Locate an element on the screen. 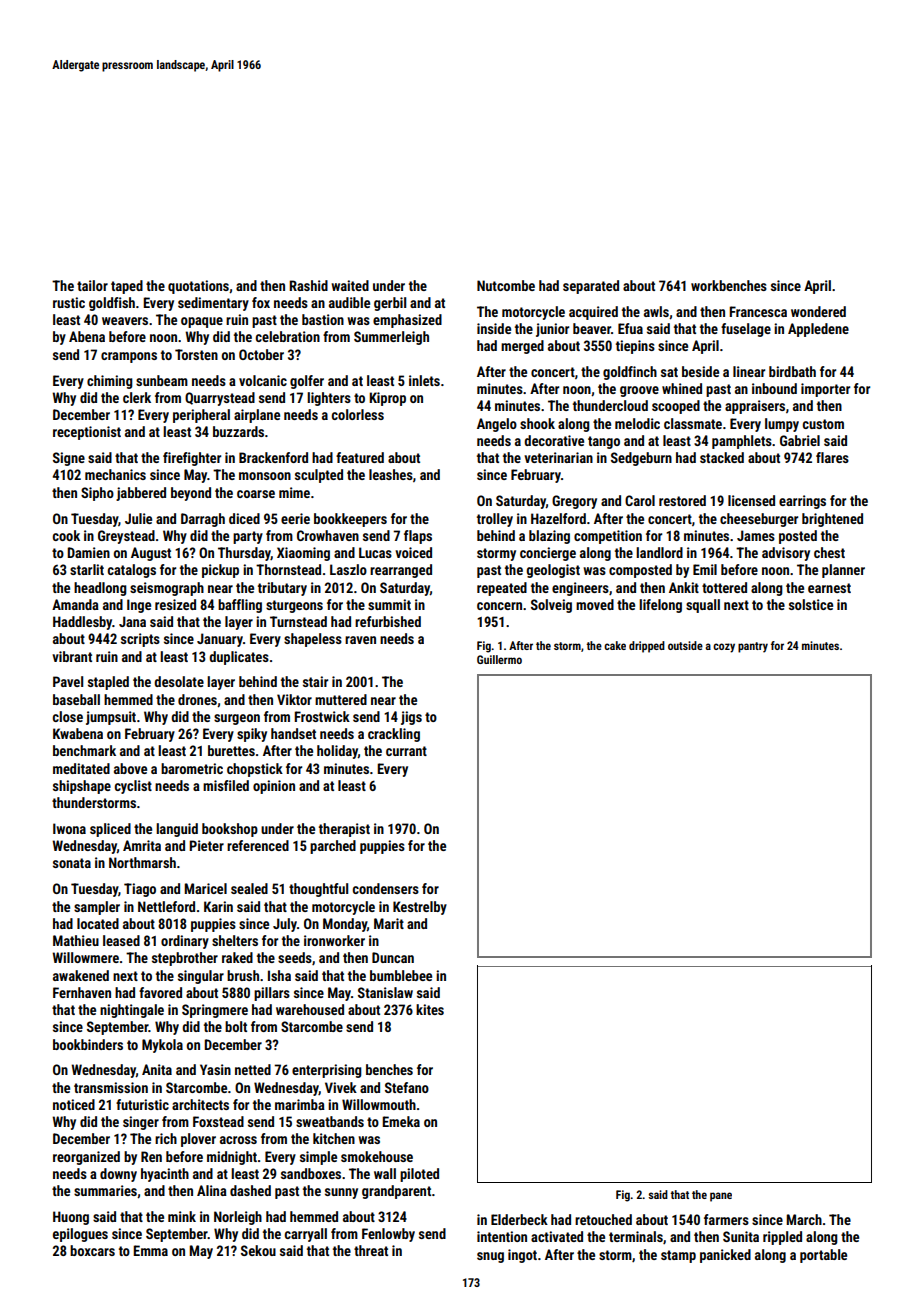 The height and width of the screenshot is (1308, 924). pane is located at coordinates (721, 1197).
